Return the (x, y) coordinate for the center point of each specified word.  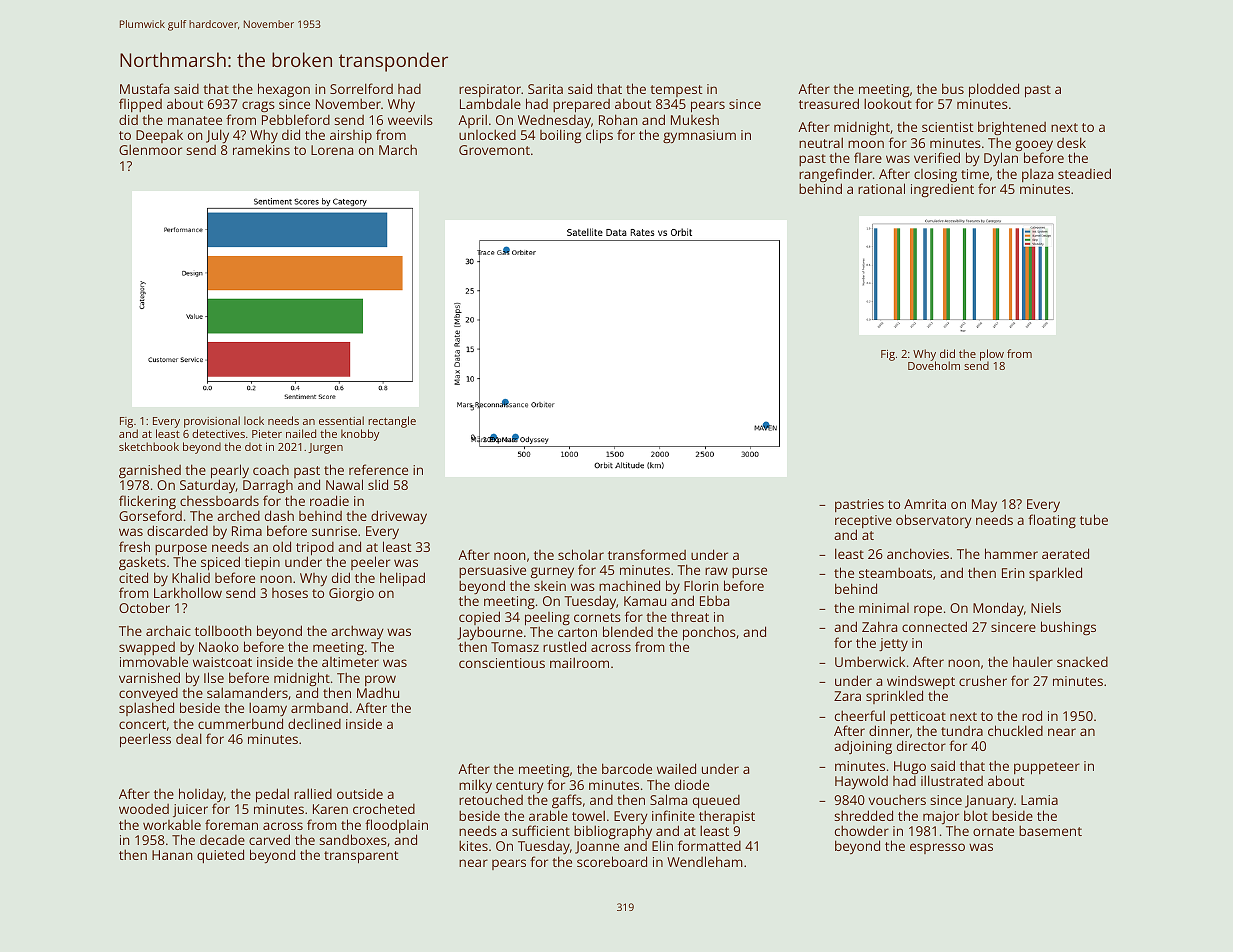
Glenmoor (150, 150)
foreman (231, 824)
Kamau (645, 601)
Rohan (618, 119)
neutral (821, 142)
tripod (315, 549)
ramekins (261, 150)
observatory (934, 521)
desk (1071, 142)
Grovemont (494, 150)
